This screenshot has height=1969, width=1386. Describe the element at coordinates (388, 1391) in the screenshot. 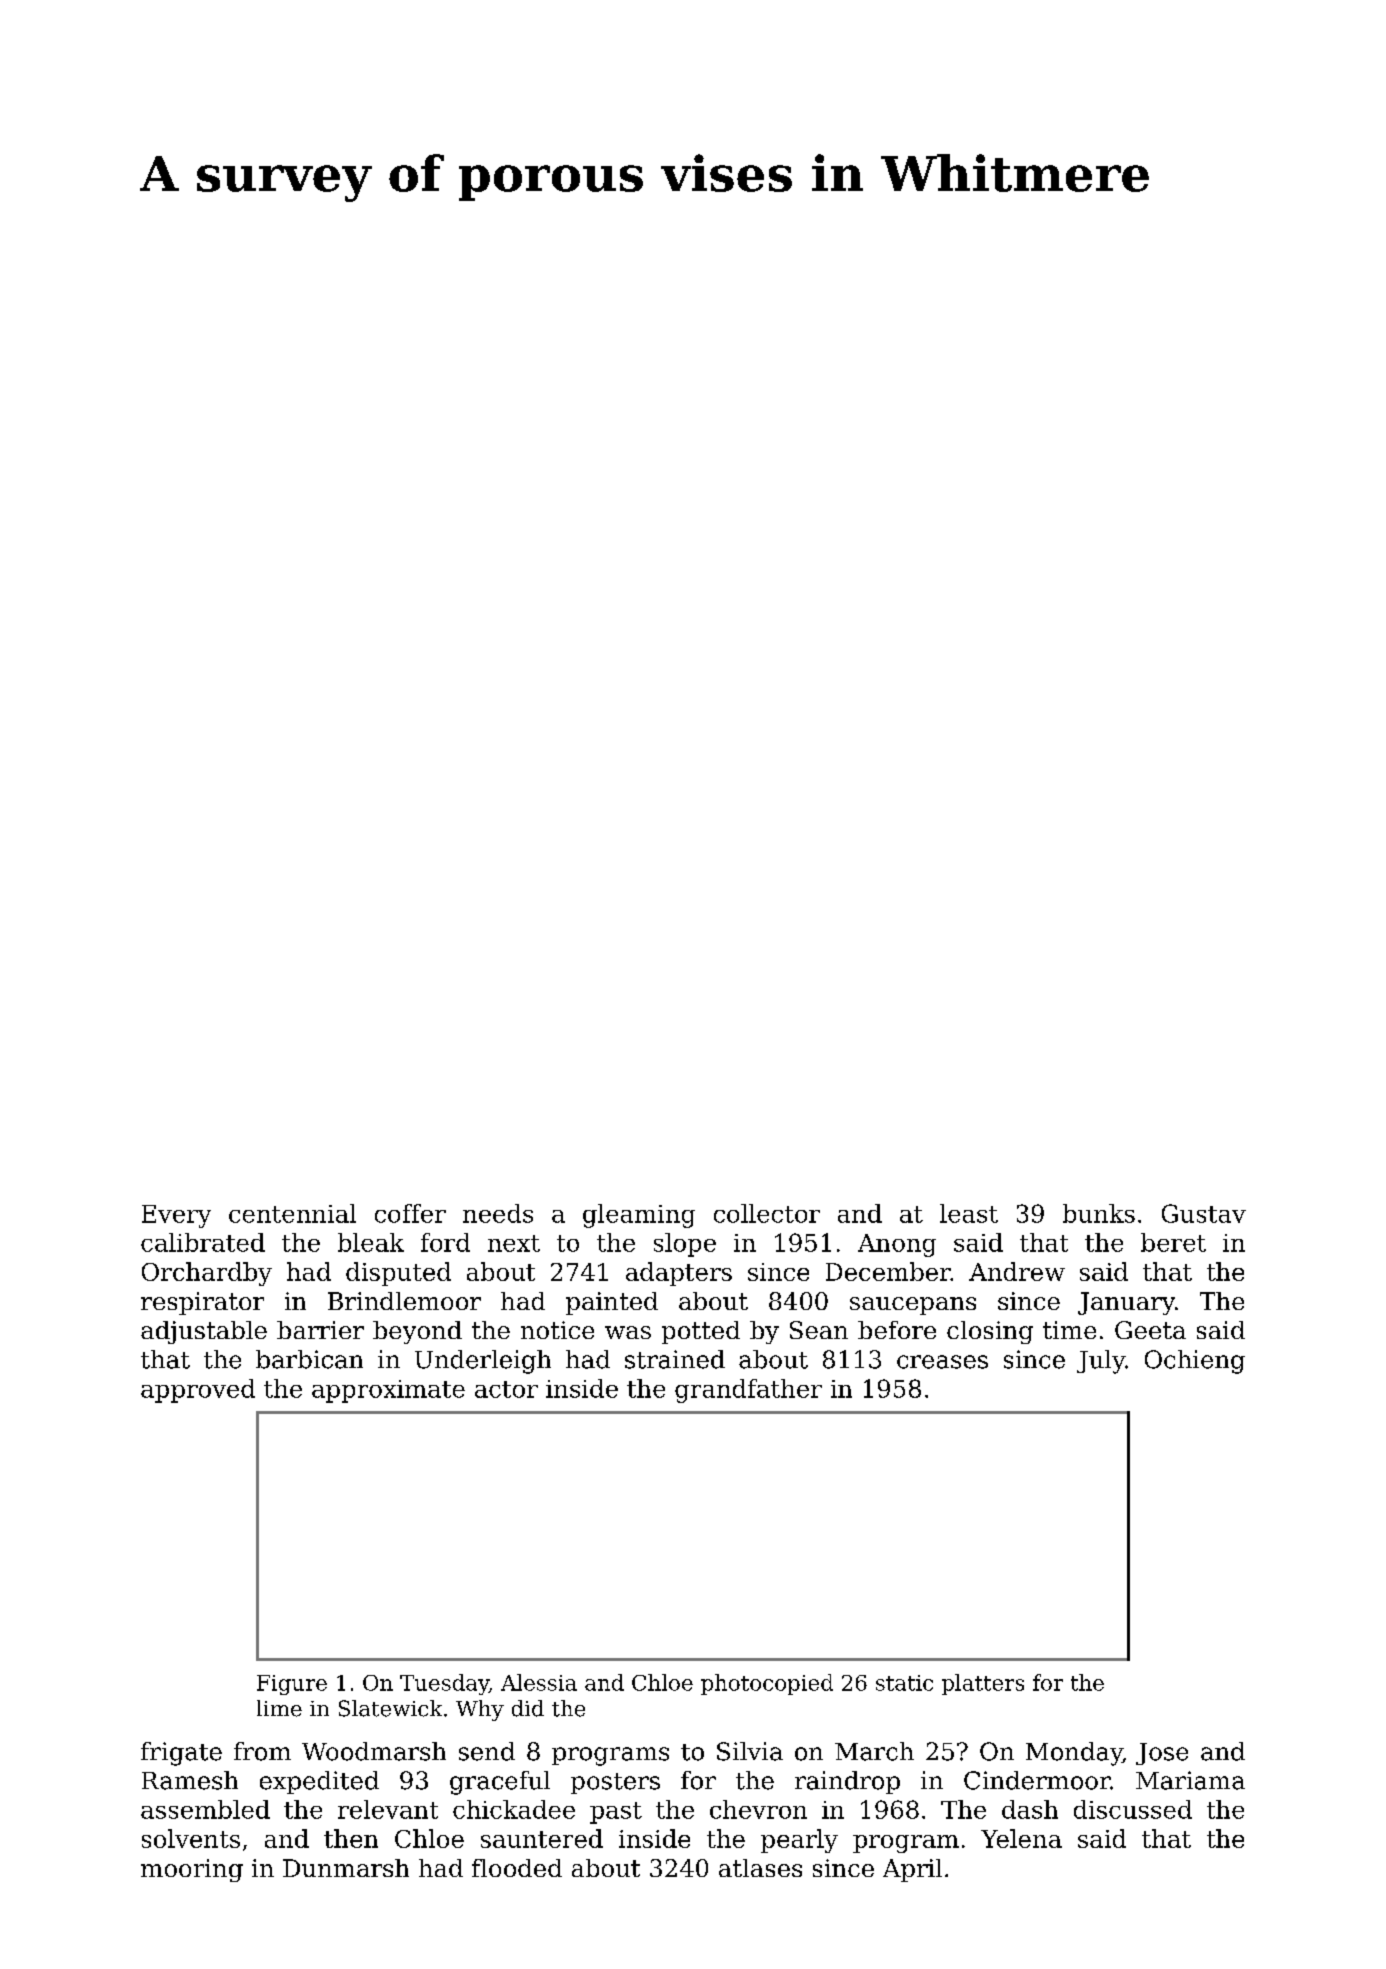

I see `approximate` at that location.
